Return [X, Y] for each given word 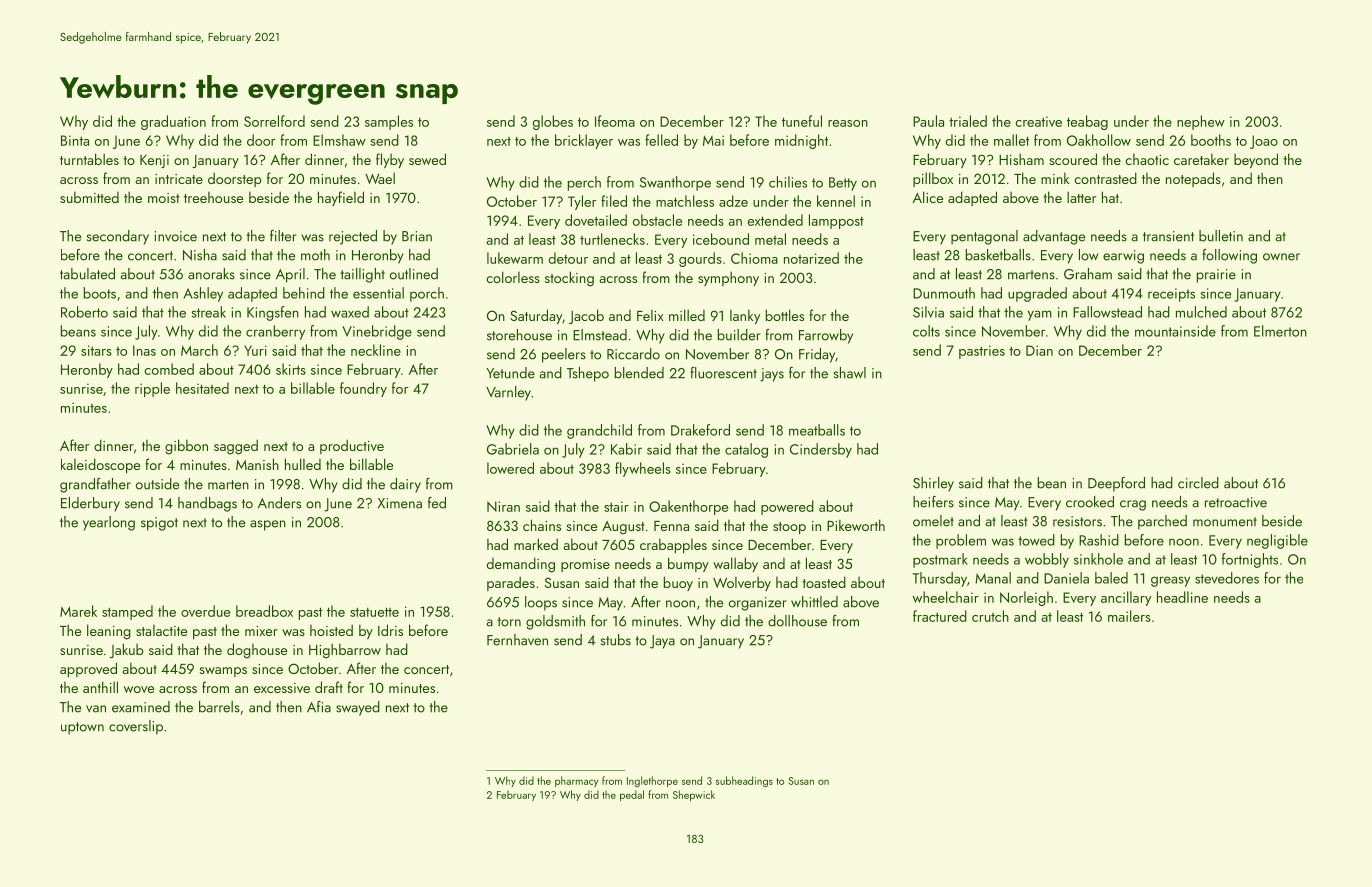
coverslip [136, 727]
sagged [236, 447]
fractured [940, 616]
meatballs [817, 430]
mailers [1129, 616]
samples [389, 122]
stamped [127, 612]
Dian [1039, 350]
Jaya [662, 642]
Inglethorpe [652, 781]
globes [553, 122]
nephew [1201, 122]
